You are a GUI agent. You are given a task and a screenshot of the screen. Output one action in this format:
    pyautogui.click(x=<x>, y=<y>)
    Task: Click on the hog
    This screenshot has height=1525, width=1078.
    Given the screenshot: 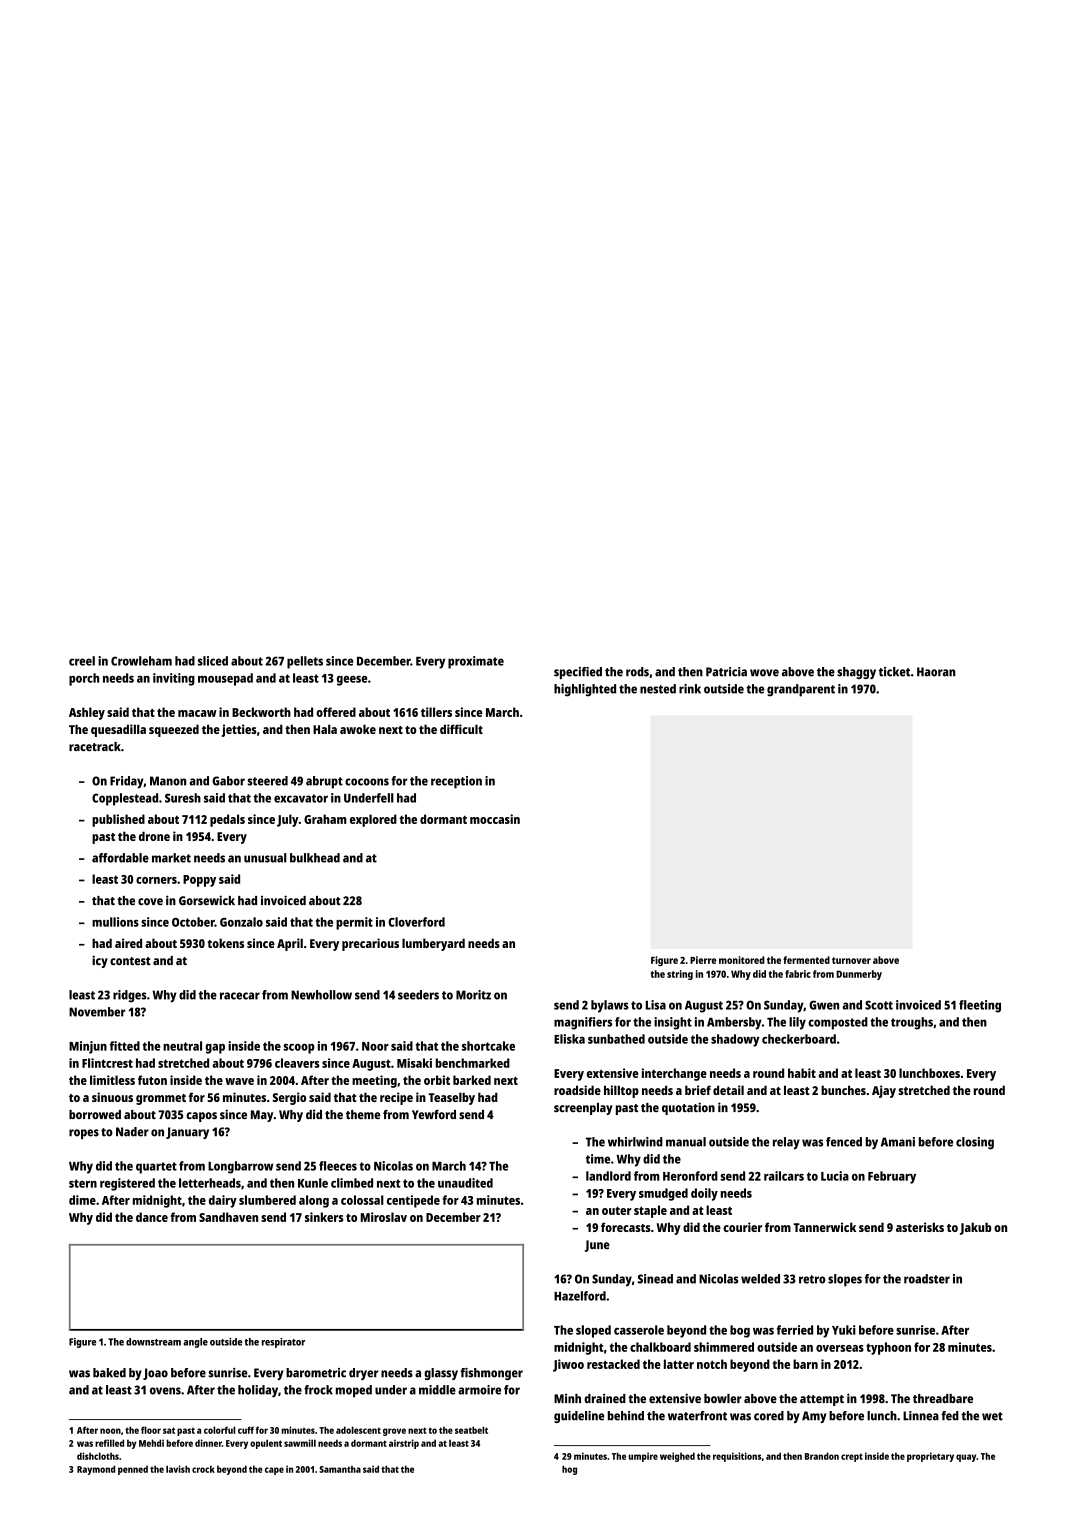 What is the action you would take?
    pyautogui.click(x=569, y=1470)
